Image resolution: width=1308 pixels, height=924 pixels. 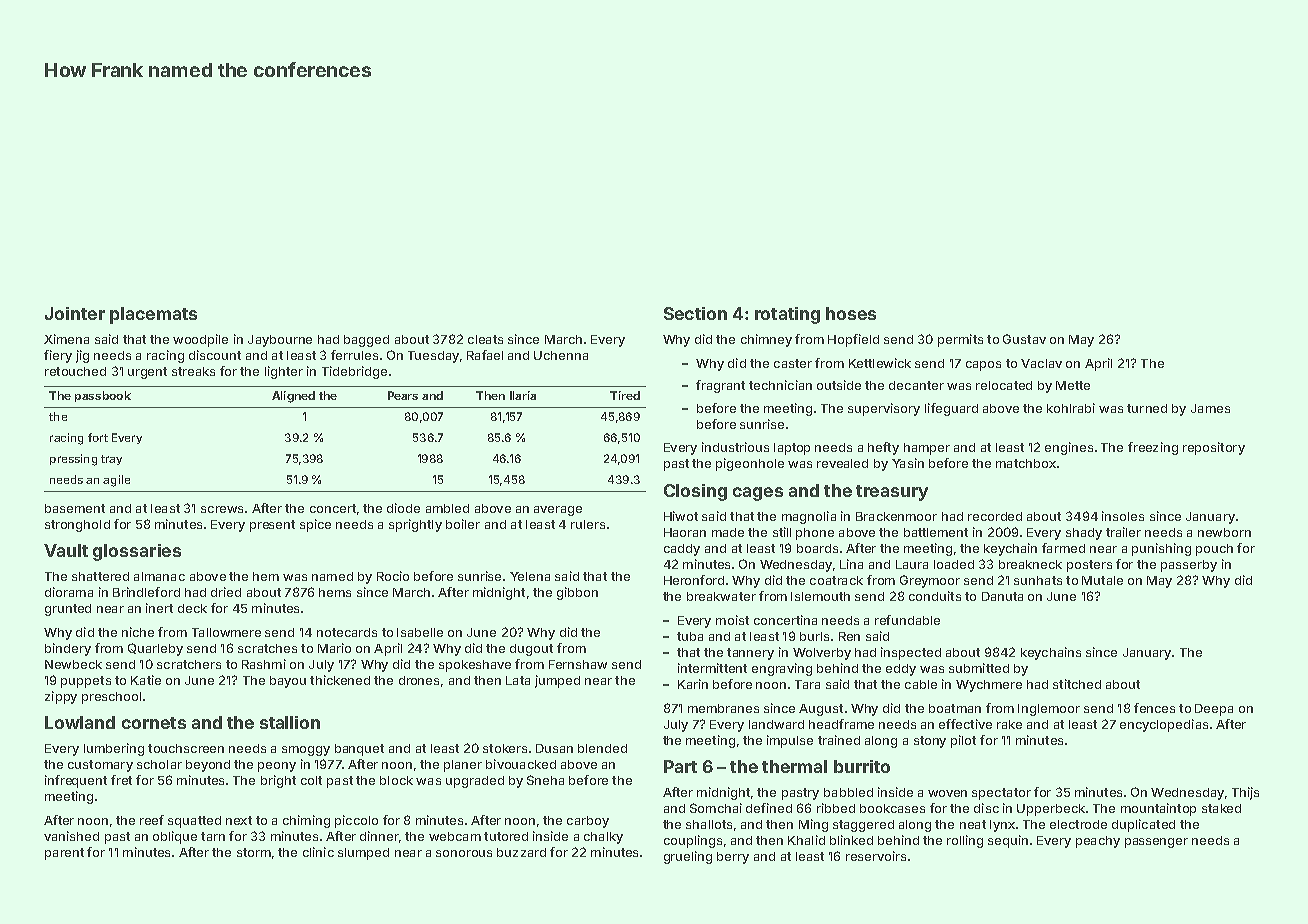 What do you see at coordinates (963, 741) in the screenshot?
I see `pilot` at bounding box center [963, 741].
